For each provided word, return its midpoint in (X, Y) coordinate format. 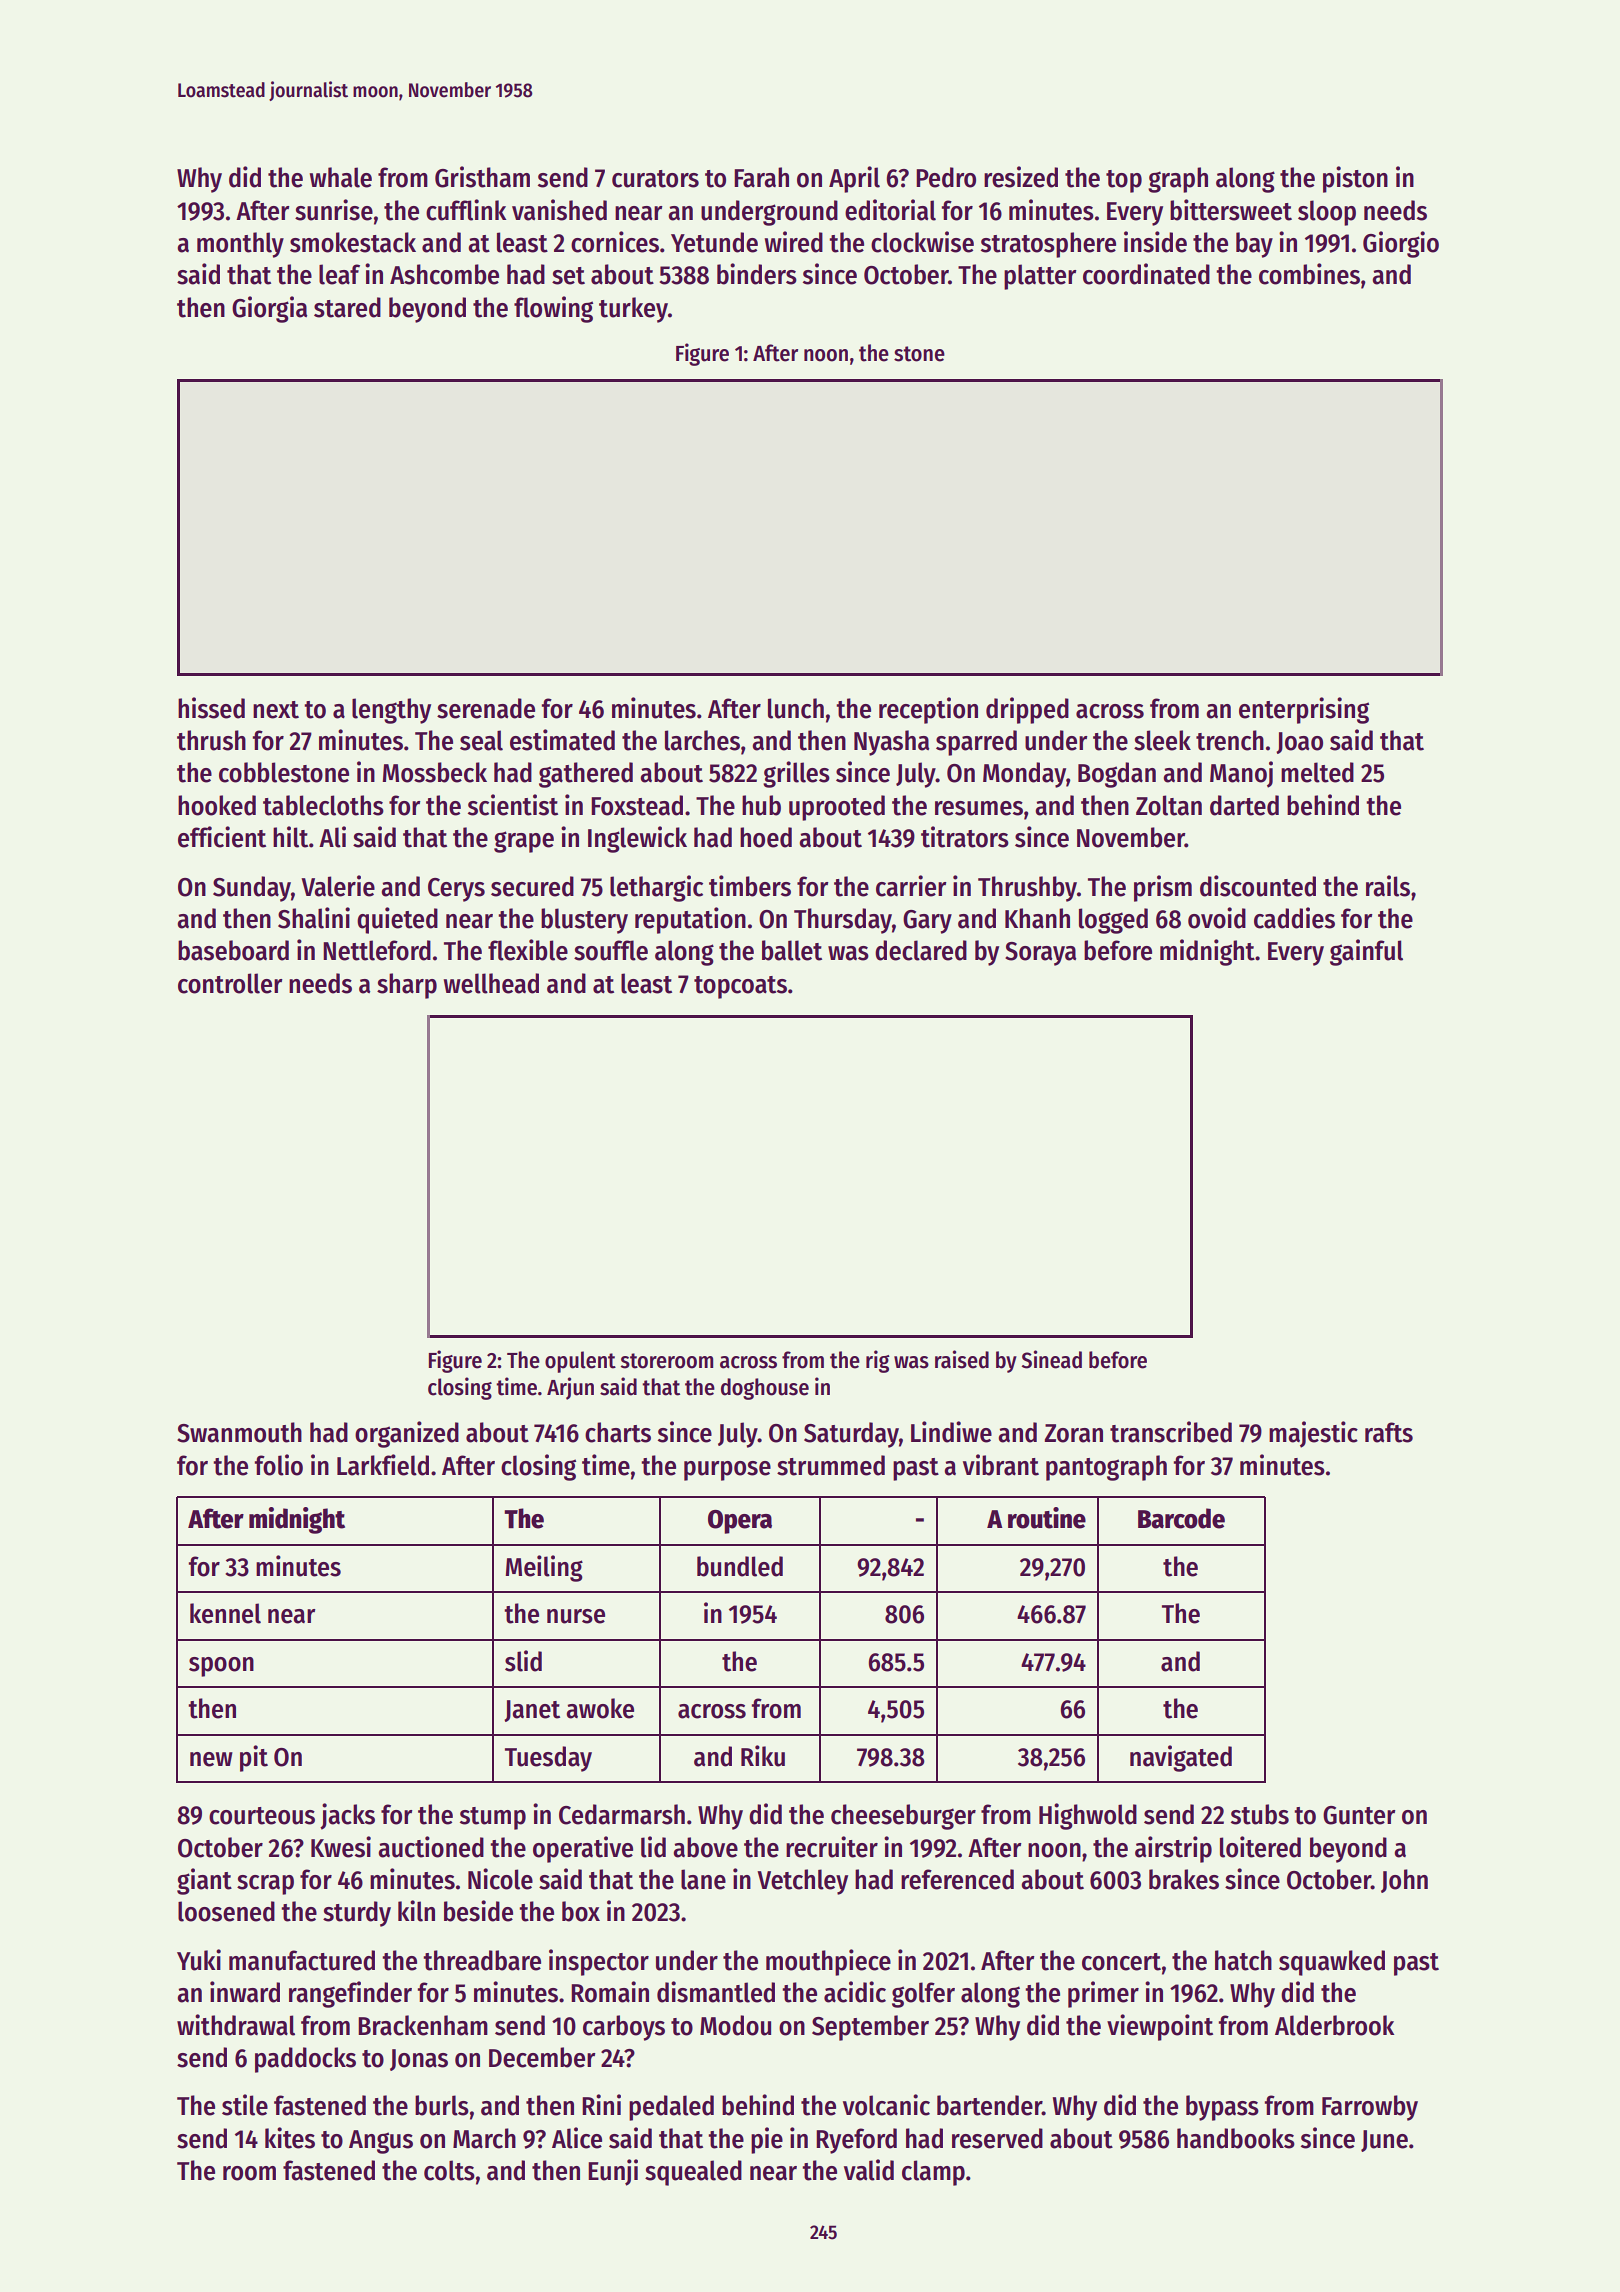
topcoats (740, 987)
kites (290, 2138)
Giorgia (269, 309)
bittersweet (1231, 210)
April (854, 179)
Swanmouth (239, 1432)
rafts (1389, 1432)
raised (962, 1359)
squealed (693, 2173)
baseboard (233, 950)
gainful (1366, 952)
